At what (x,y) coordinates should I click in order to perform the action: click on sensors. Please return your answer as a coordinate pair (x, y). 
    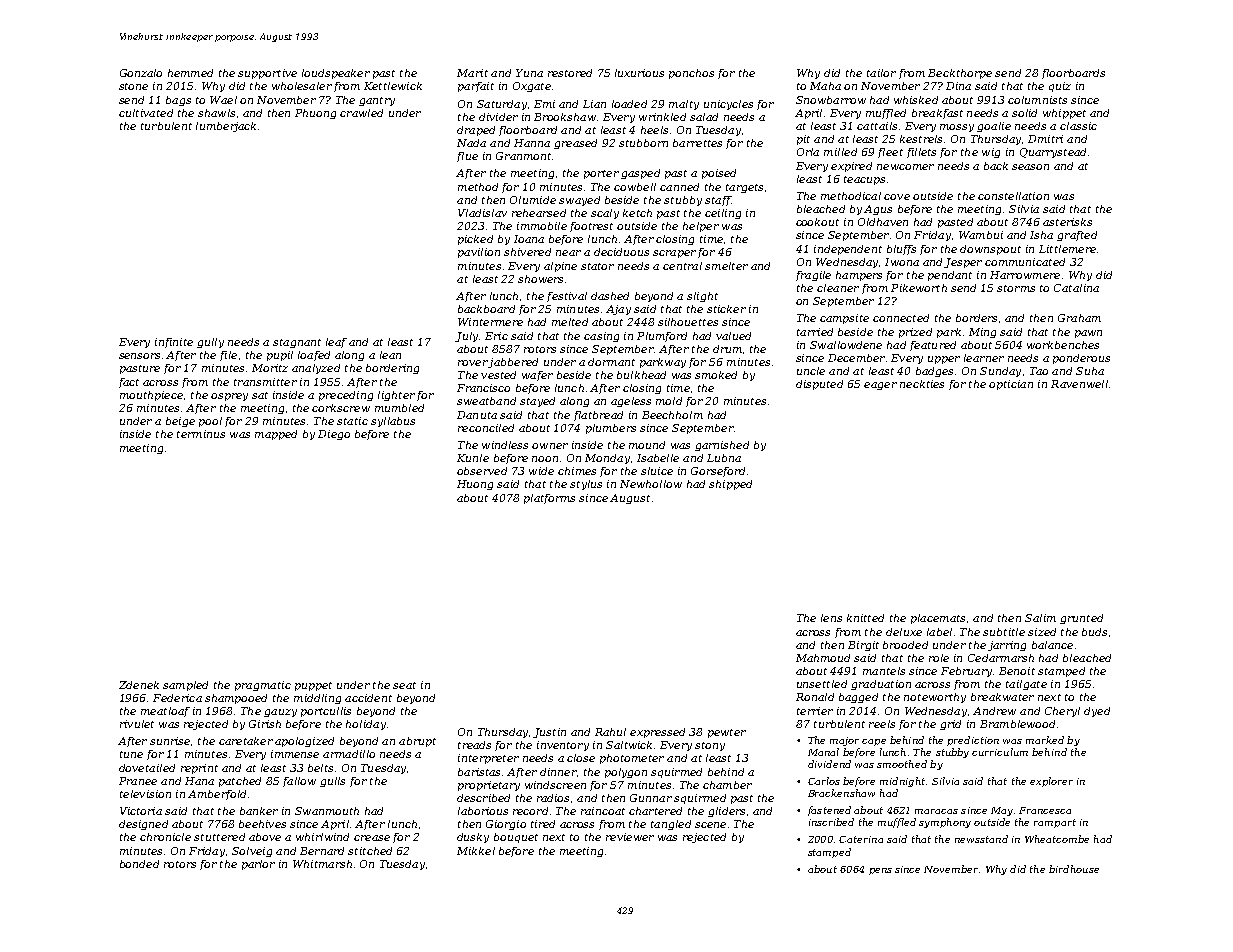
    Looking at the image, I should click on (139, 356).
